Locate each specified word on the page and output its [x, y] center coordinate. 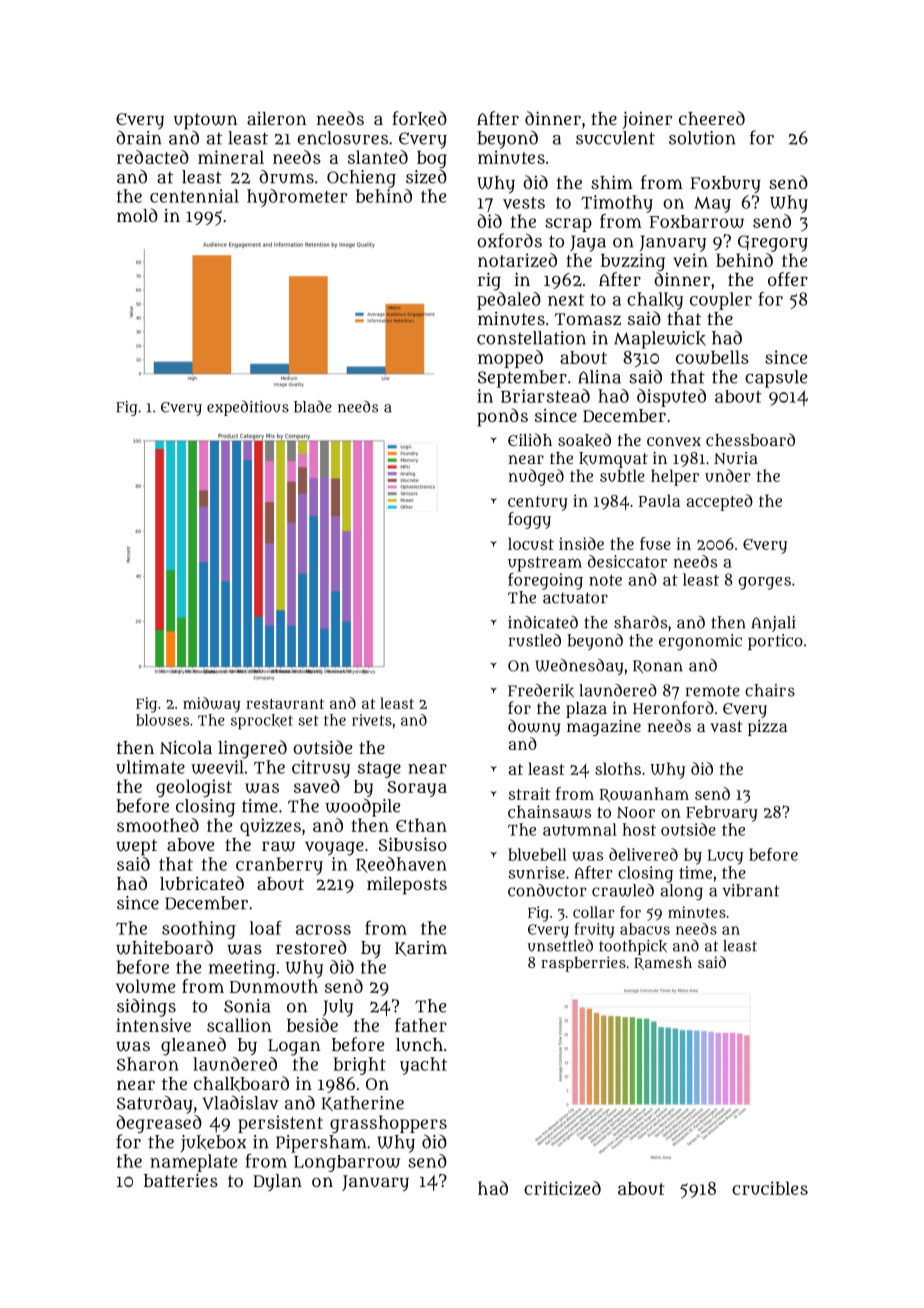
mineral [231, 157]
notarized [517, 260]
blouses [162, 720]
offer [788, 279]
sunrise [537, 872]
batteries [181, 1180]
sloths [618, 768]
